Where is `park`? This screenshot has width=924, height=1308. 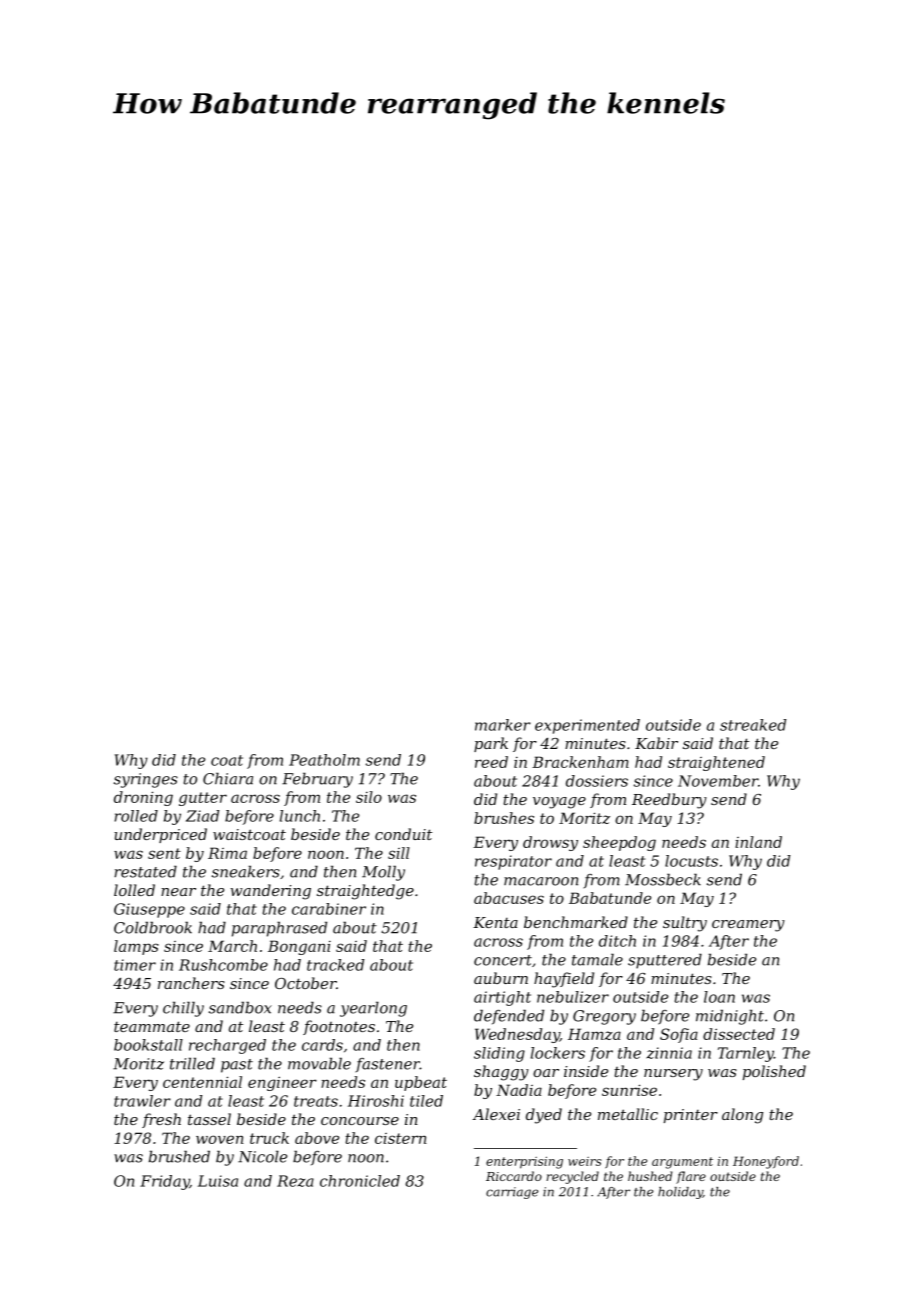
park is located at coordinates (491, 744).
